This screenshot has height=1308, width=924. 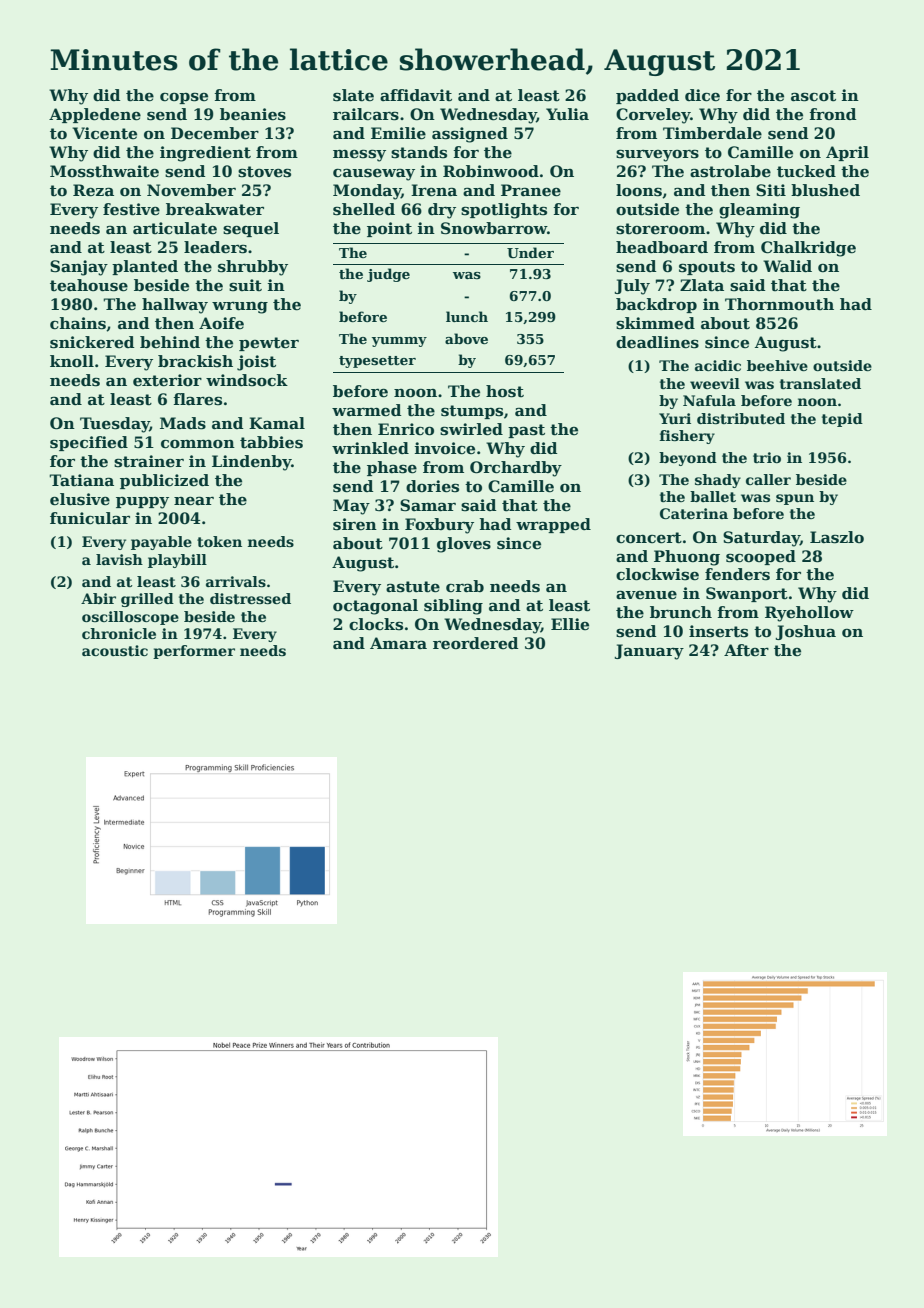 What do you see at coordinates (147, 600) in the screenshot?
I see `grilled` at bounding box center [147, 600].
